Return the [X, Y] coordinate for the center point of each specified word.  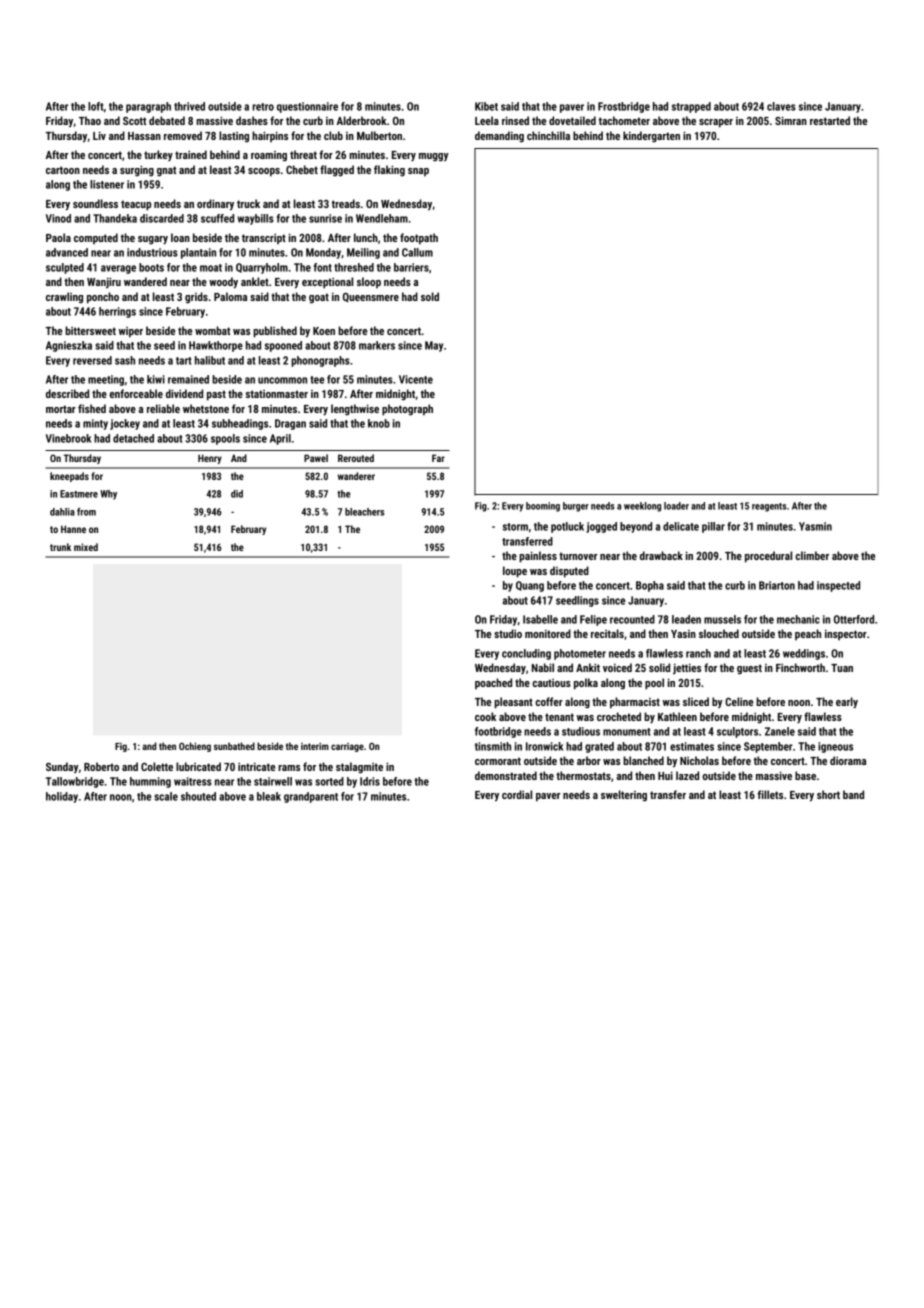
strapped [691, 107]
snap [418, 172]
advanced [67, 252]
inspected [838, 586]
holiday [62, 797]
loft [96, 106]
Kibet [486, 106]
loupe [515, 572]
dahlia [62, 512]
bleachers [364, 512]
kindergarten [651, 137]
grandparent [311, 797]
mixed [86, 547]
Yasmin [815, 526]
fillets [770, 794]
